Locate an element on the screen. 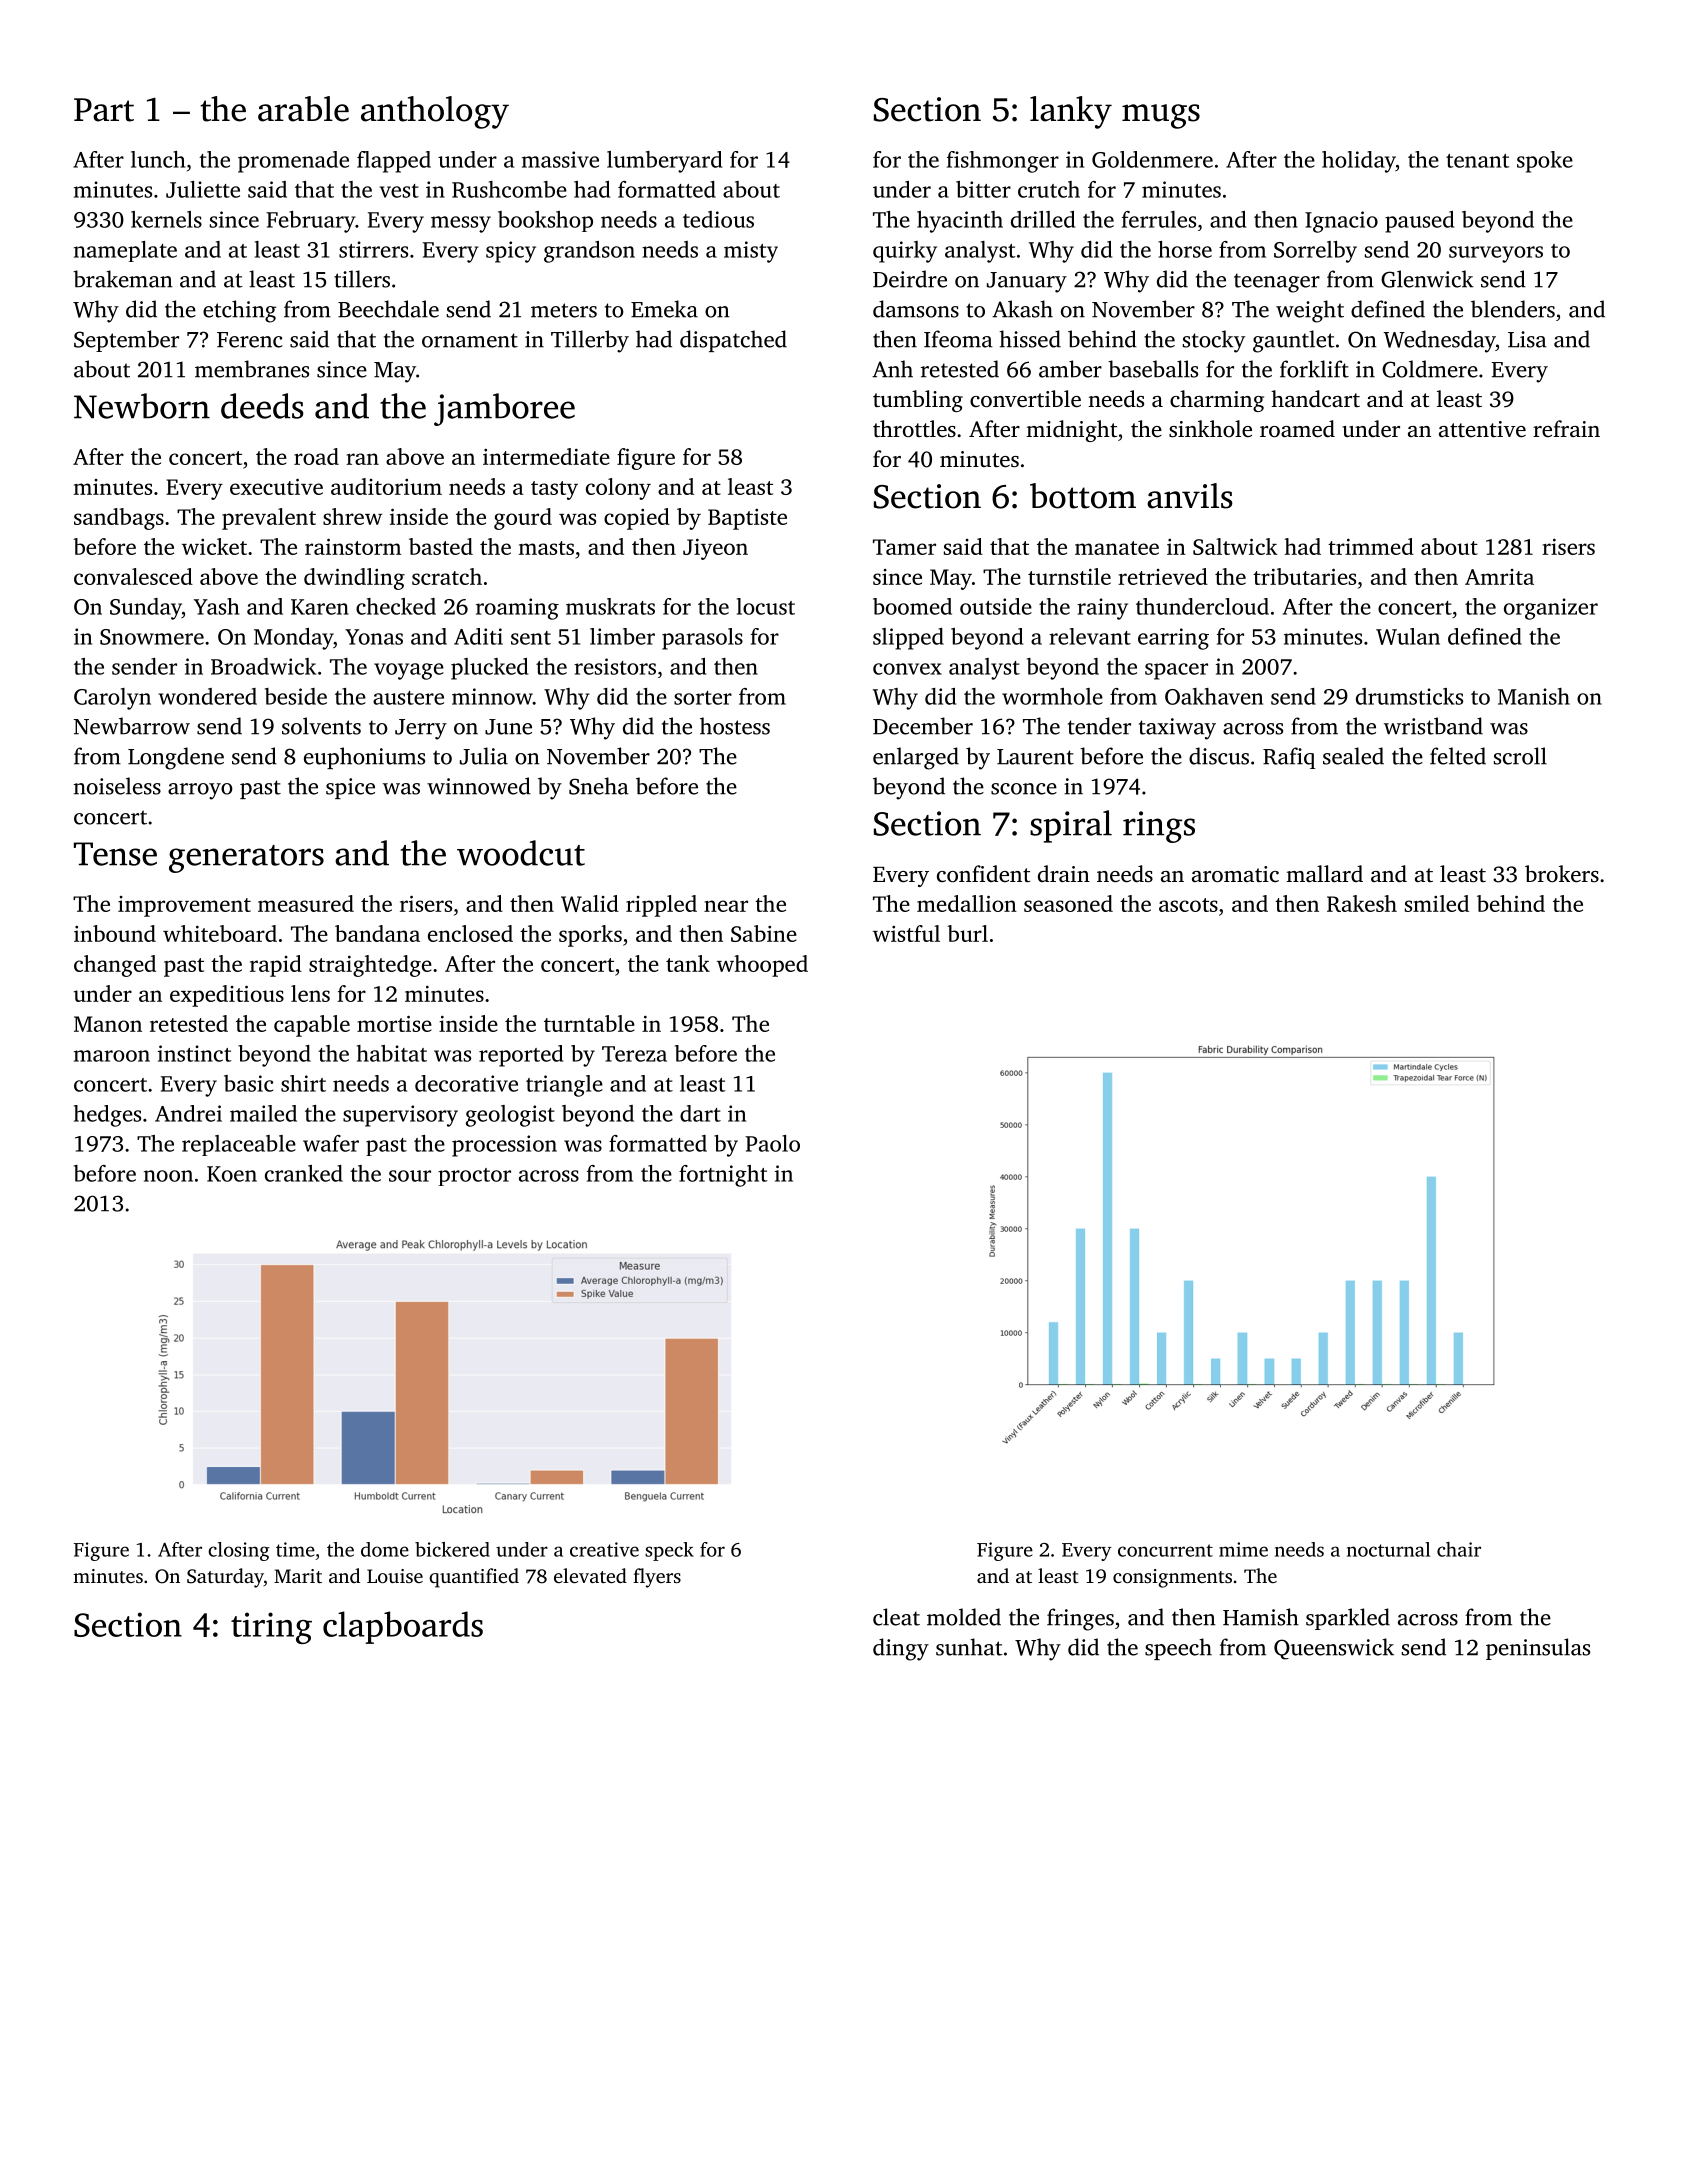  messy is located at coordinates (461, 224).
